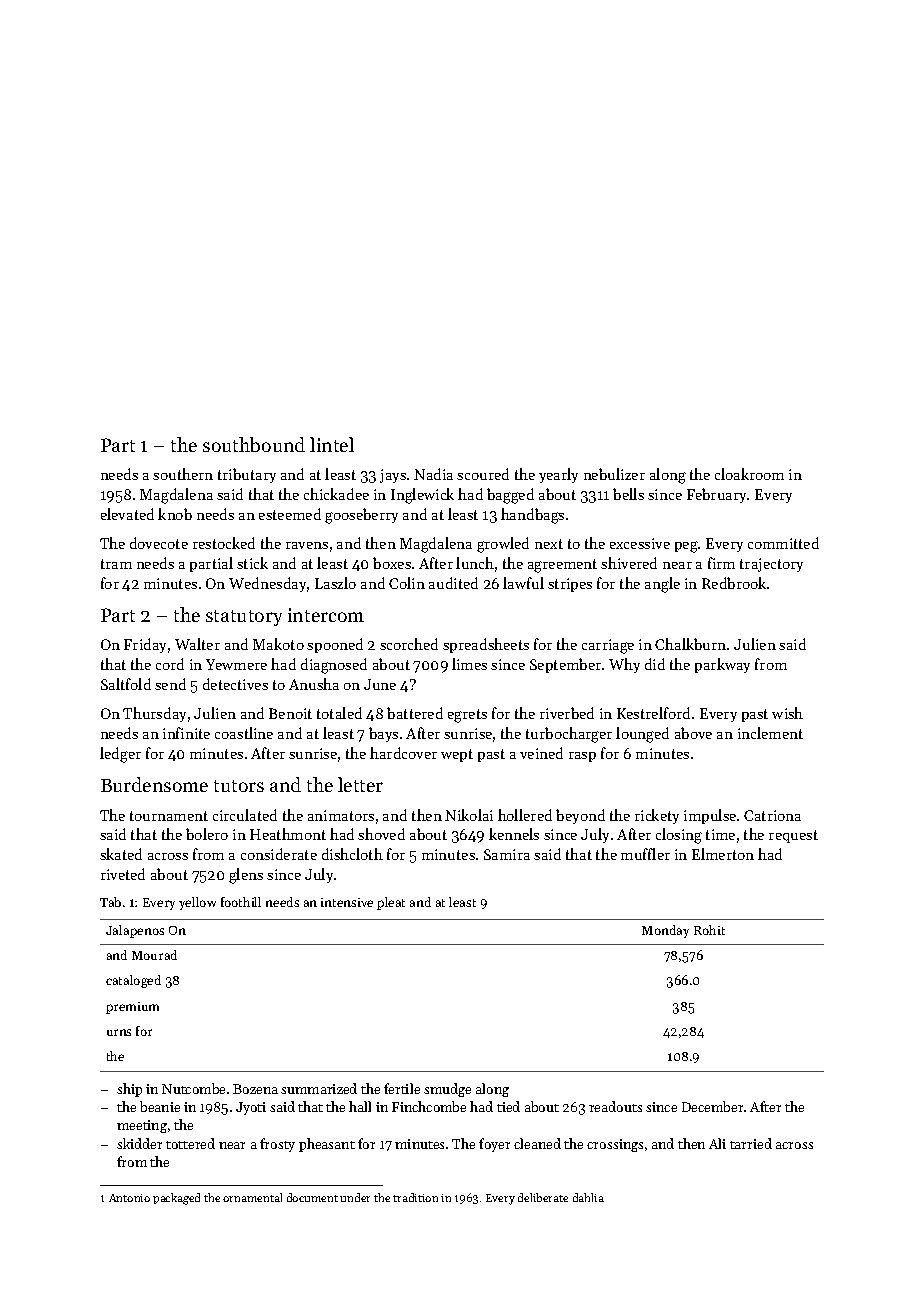 This screenshot has height=1308, width=924. Describe the element at coordinates (588, 1197) in the screenshot. I see `dahlia` at that location.
